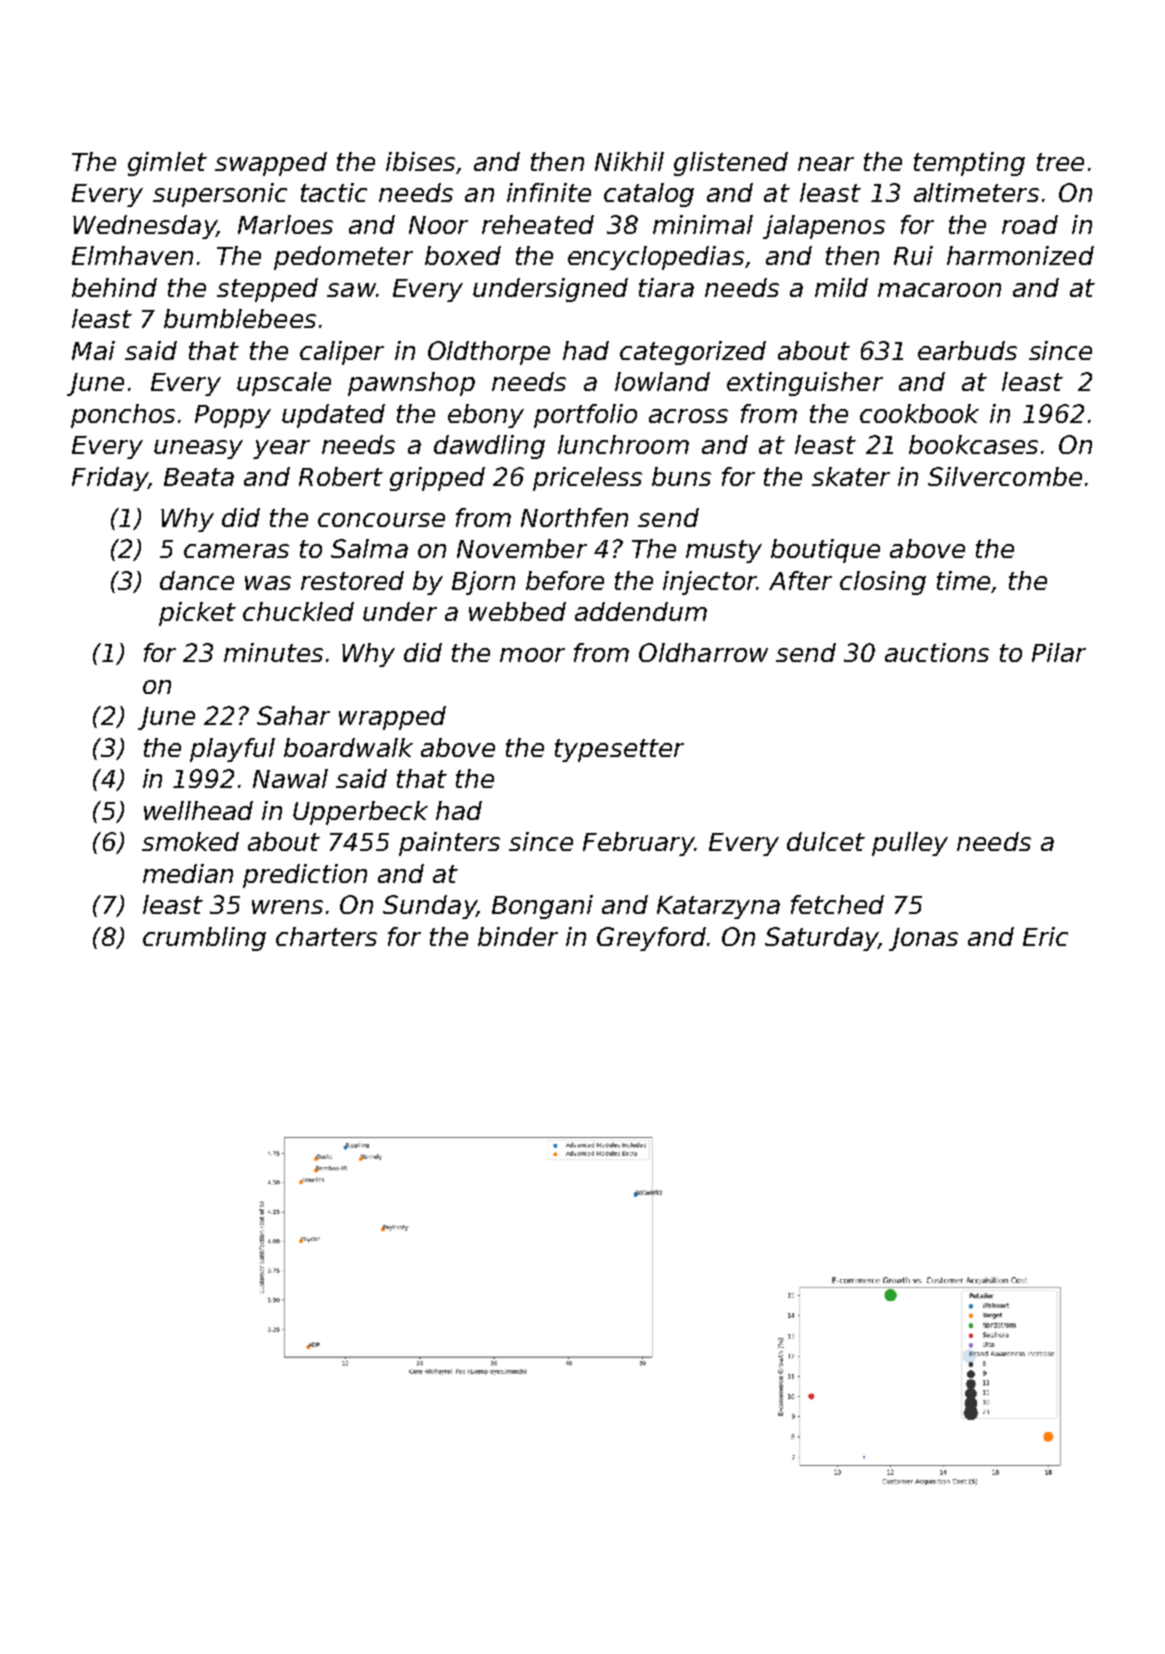  I want to click on wellhead, so click(198, 810).
